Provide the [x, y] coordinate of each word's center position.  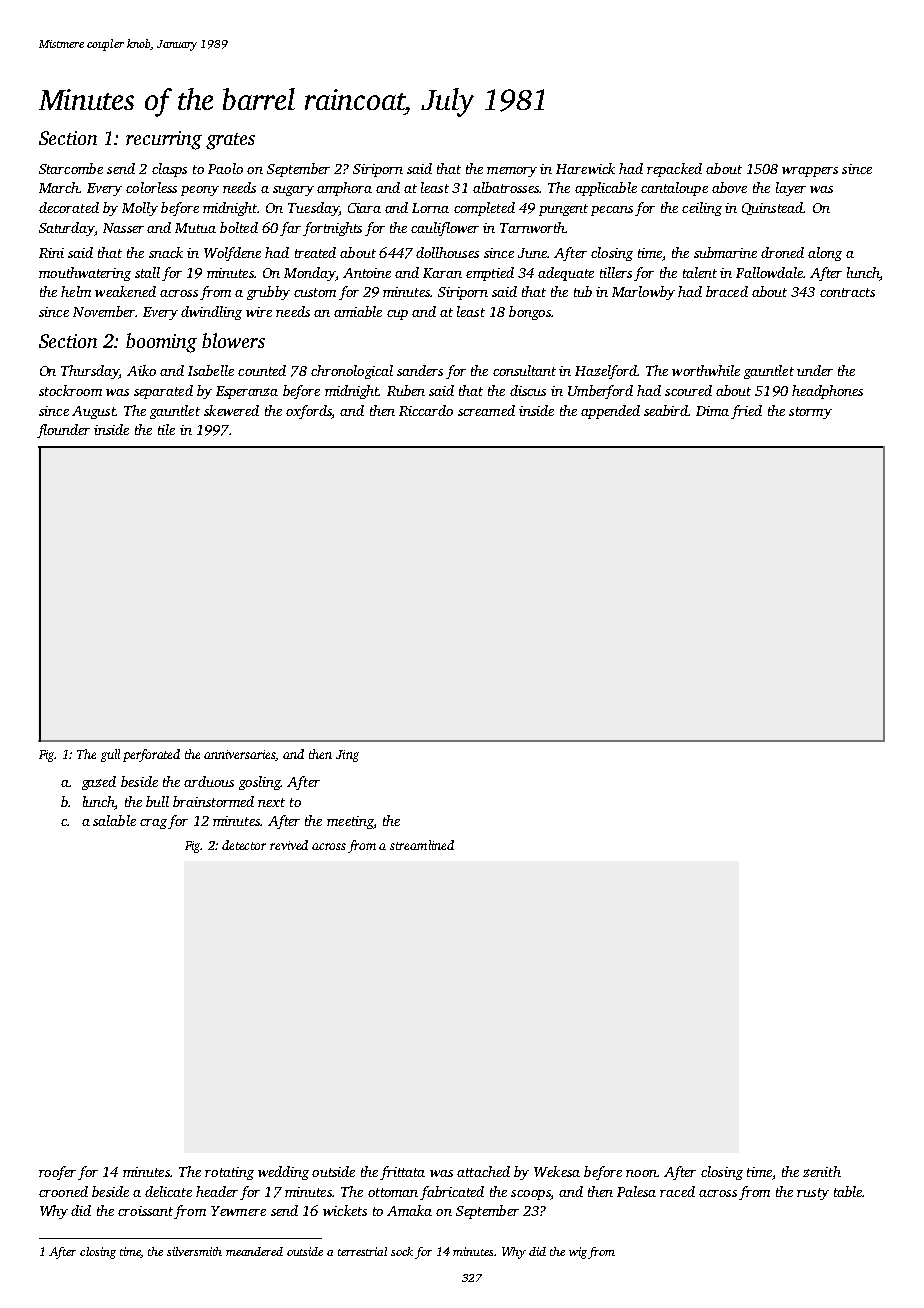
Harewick [585, 168]
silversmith [194, 1251]
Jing [347, 756]
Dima [712, 411]
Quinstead [772, 208]
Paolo [225, 168]
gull [110, 755]
